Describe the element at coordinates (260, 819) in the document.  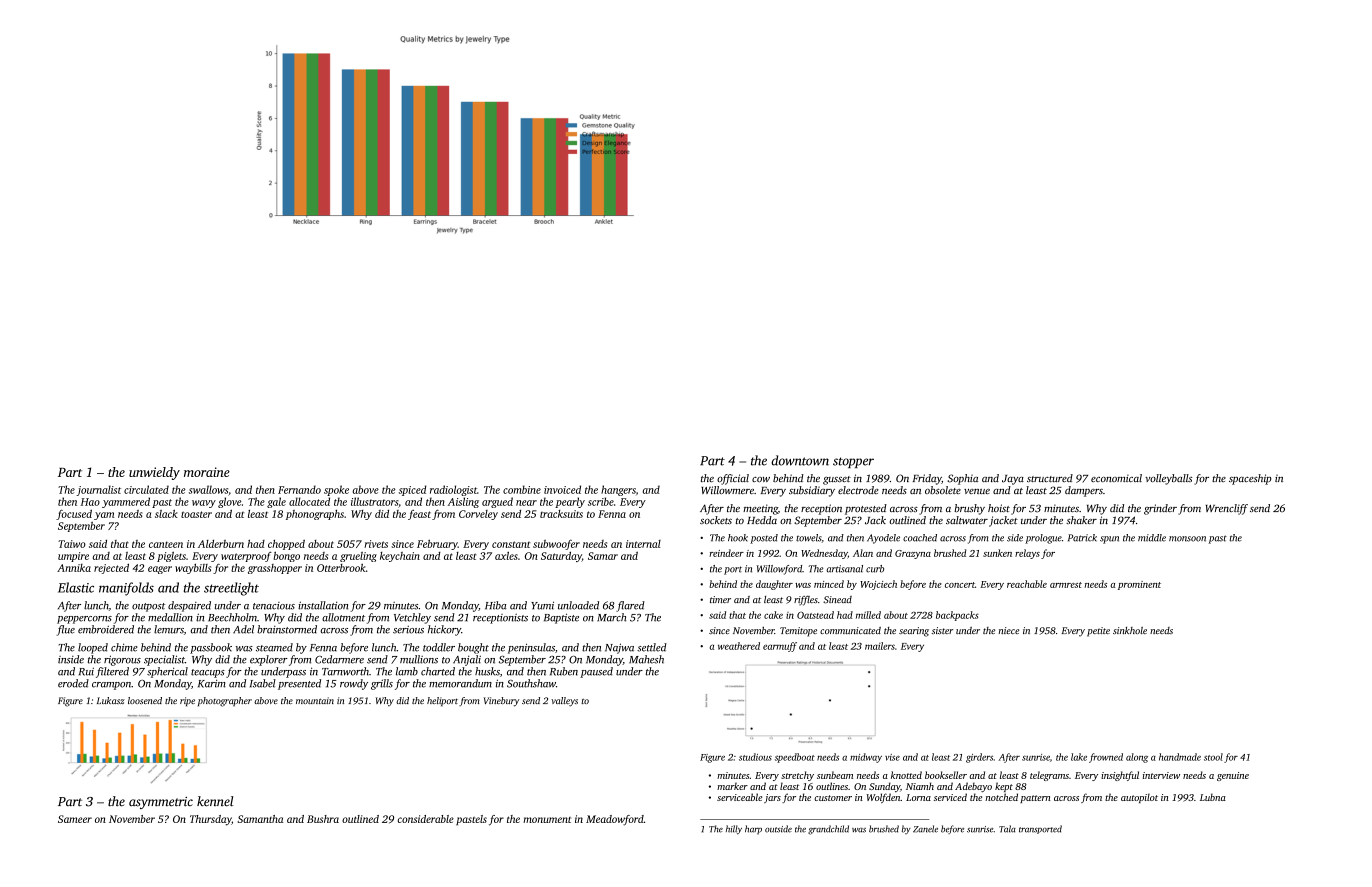
I see `Samantha` at that location.
